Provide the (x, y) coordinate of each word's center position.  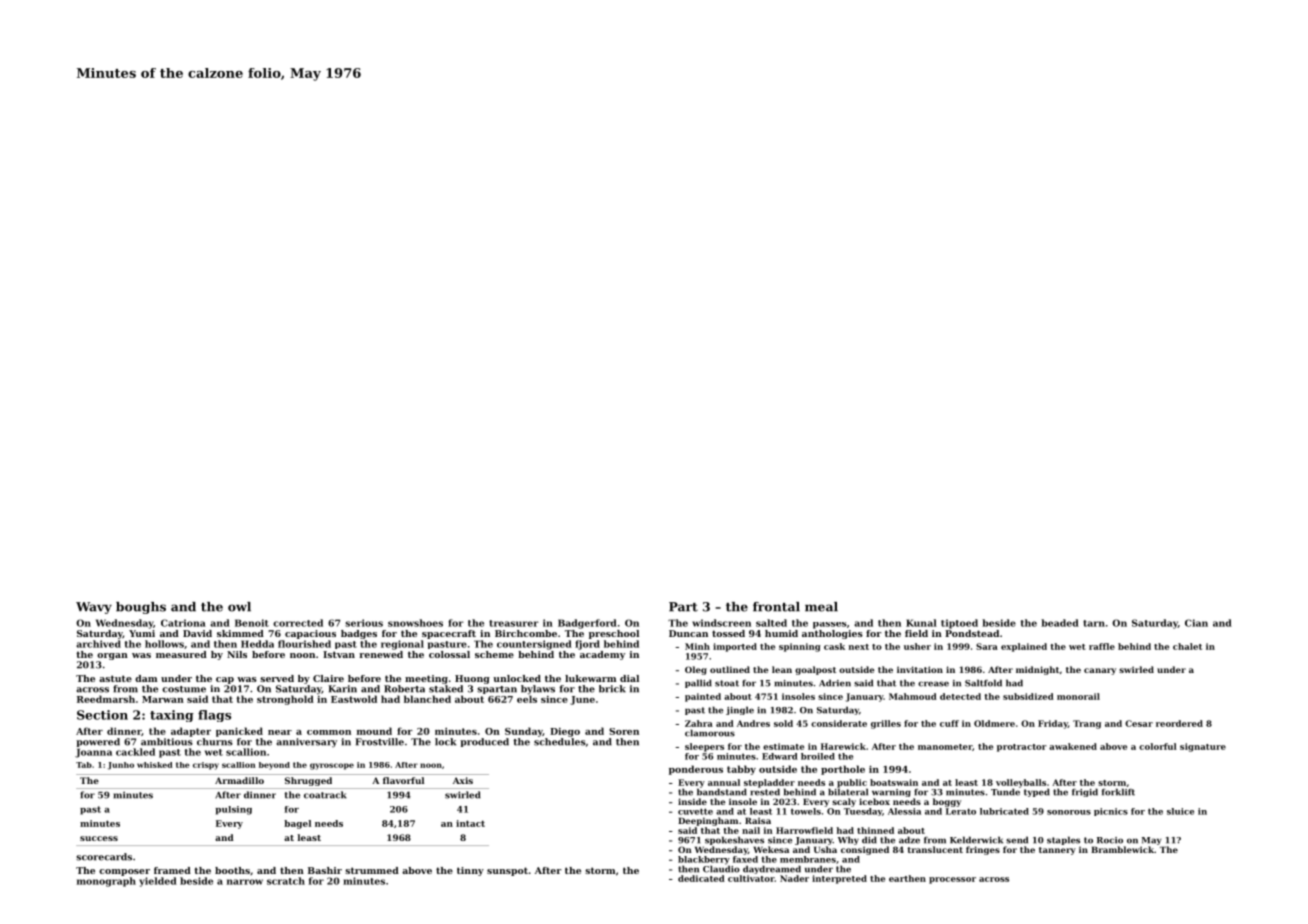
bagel (297, 824)
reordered (1179, 723)
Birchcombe (526, 633)
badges (359, 634)
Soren (624, 731)
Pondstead (972, 633)
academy (602, 655)
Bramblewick (1122, 849)
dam (146, 678)
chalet (1187, 646)
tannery (1057, 851)
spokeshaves (734, 840)
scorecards (104, 857)
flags (214, 716)
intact (470, 823)
